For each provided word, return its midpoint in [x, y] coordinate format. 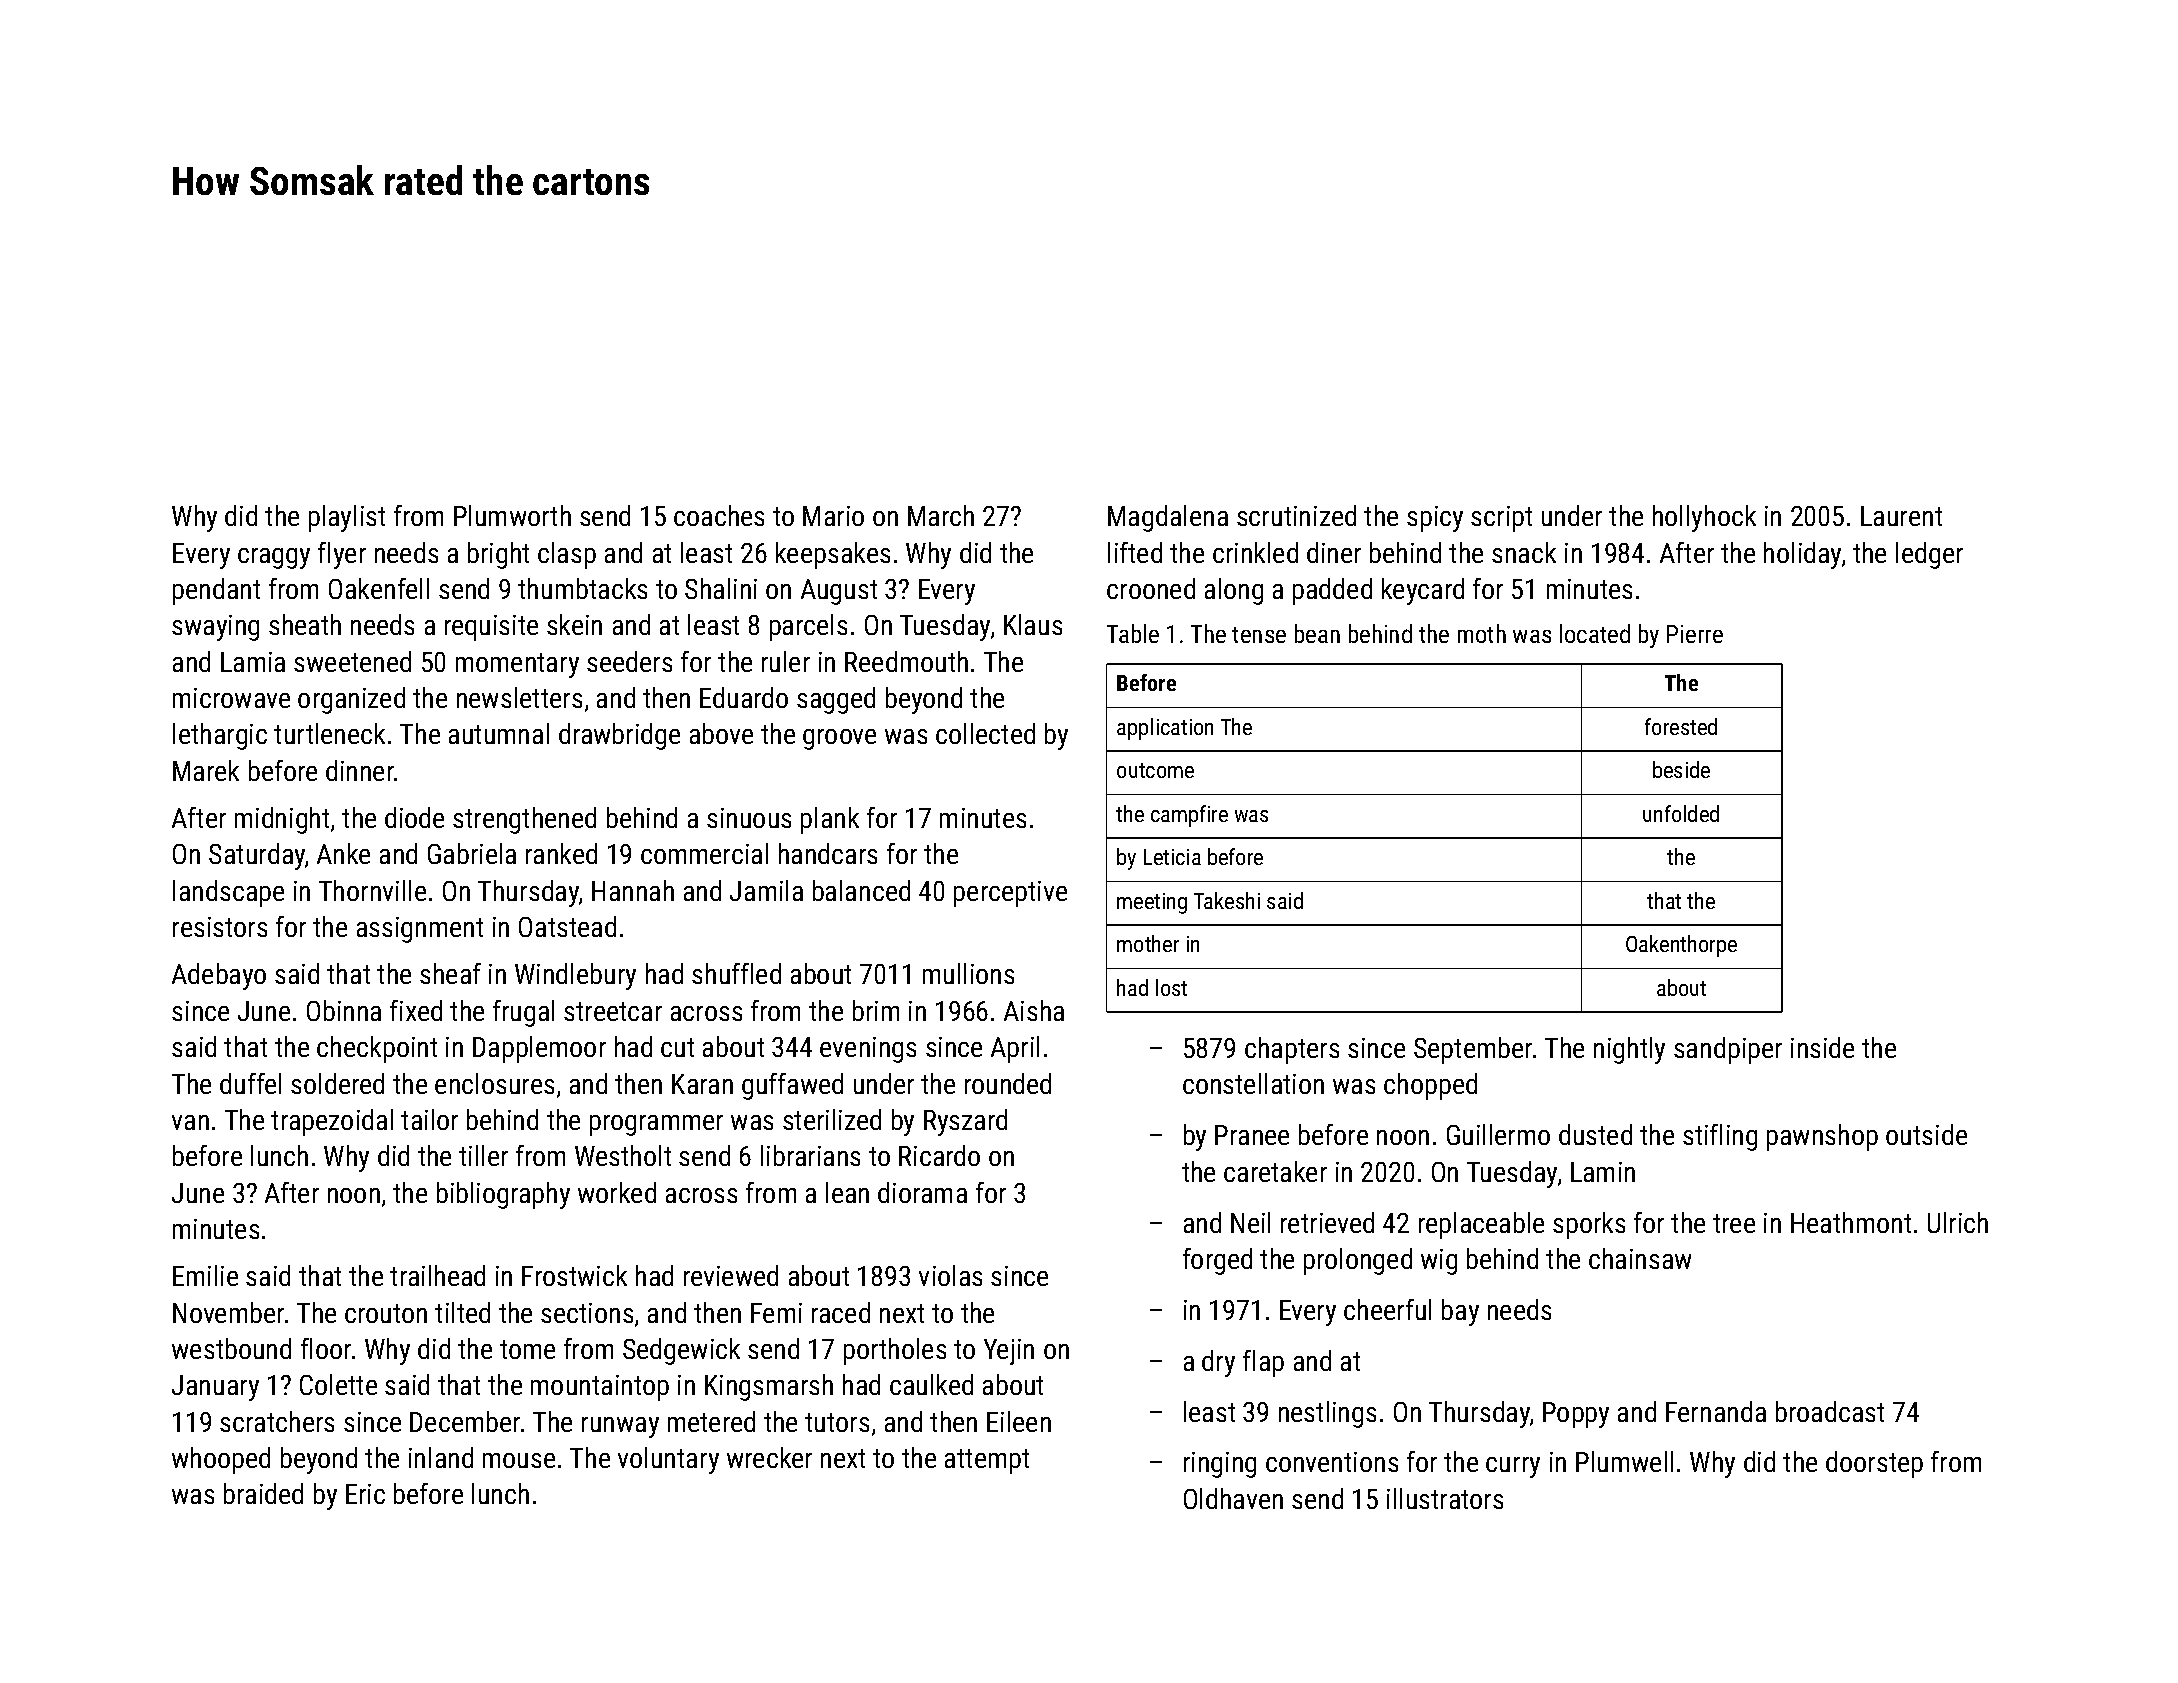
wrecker [769, 1457]
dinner [360, 770]
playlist [347, 518]
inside [1822, 1047]
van [190, 1122]
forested [1681, 726]
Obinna [344, 1010]
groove [839, 739]
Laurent [1901, 516]
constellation [1253, 1083]
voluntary [668, 1460]
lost [1171, 987]
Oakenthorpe [1681, 946]
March [941, 515]
